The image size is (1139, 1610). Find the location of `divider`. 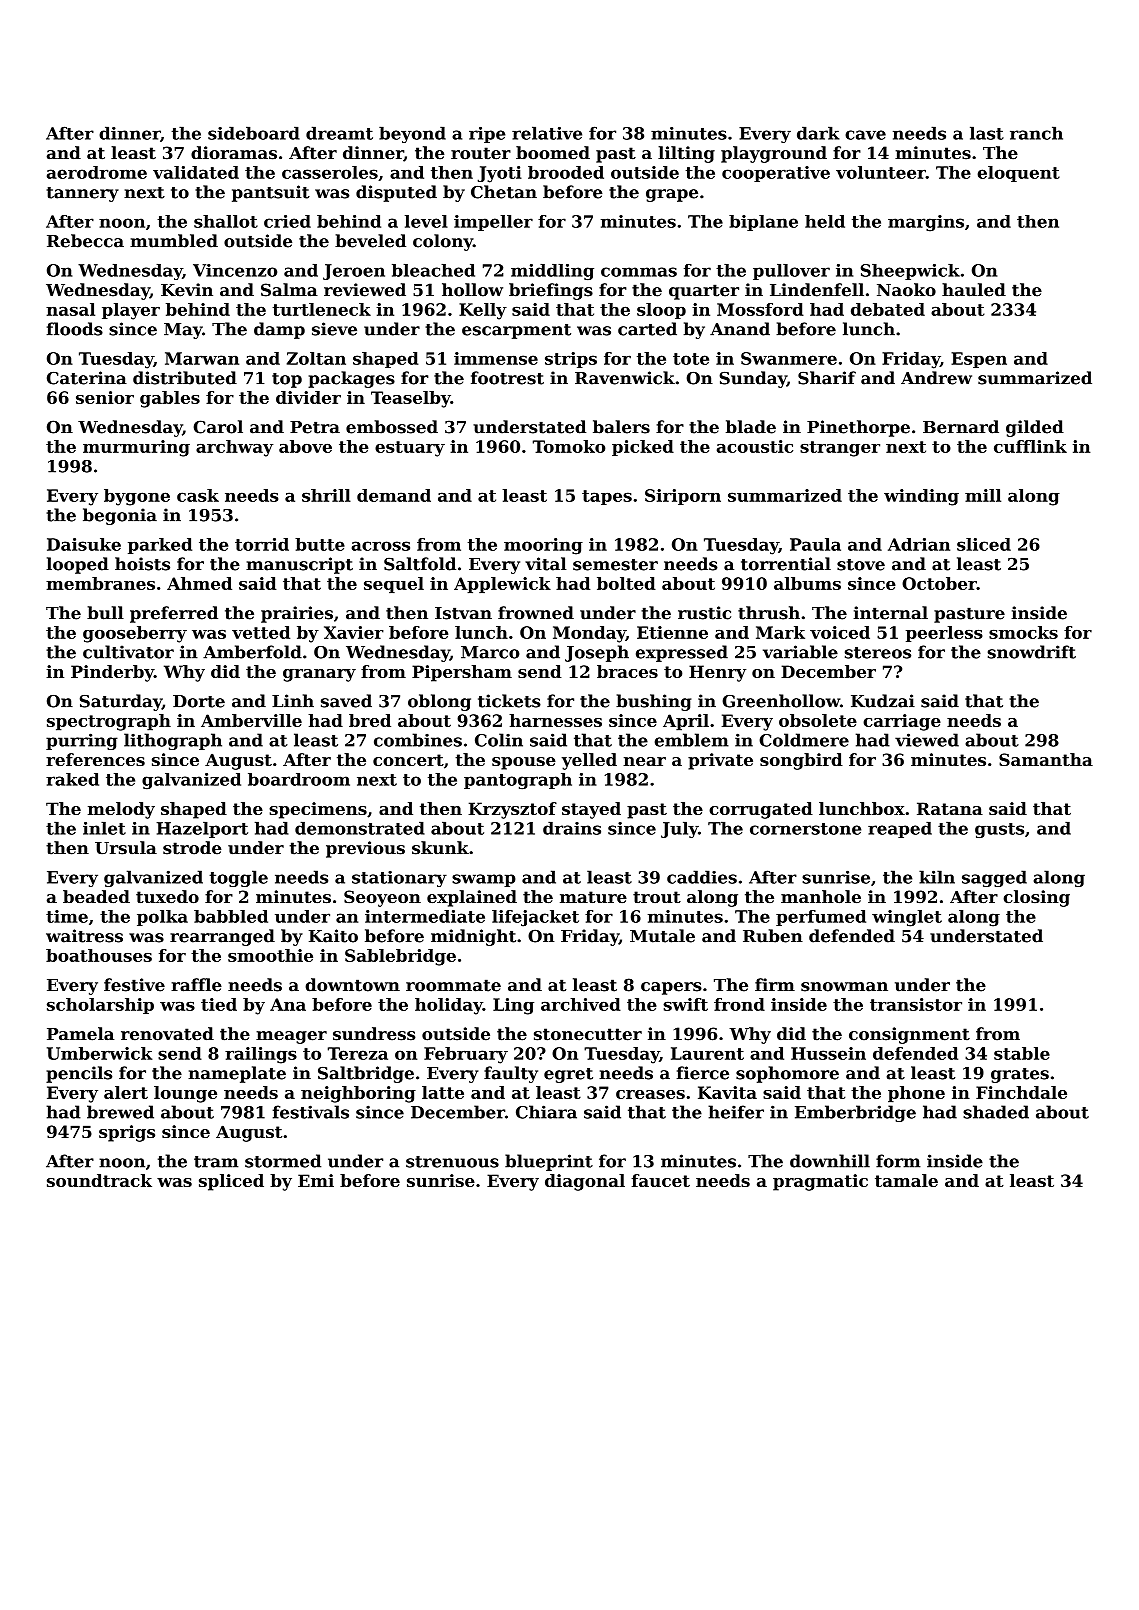

divider is located at coordinates (308, 397).
